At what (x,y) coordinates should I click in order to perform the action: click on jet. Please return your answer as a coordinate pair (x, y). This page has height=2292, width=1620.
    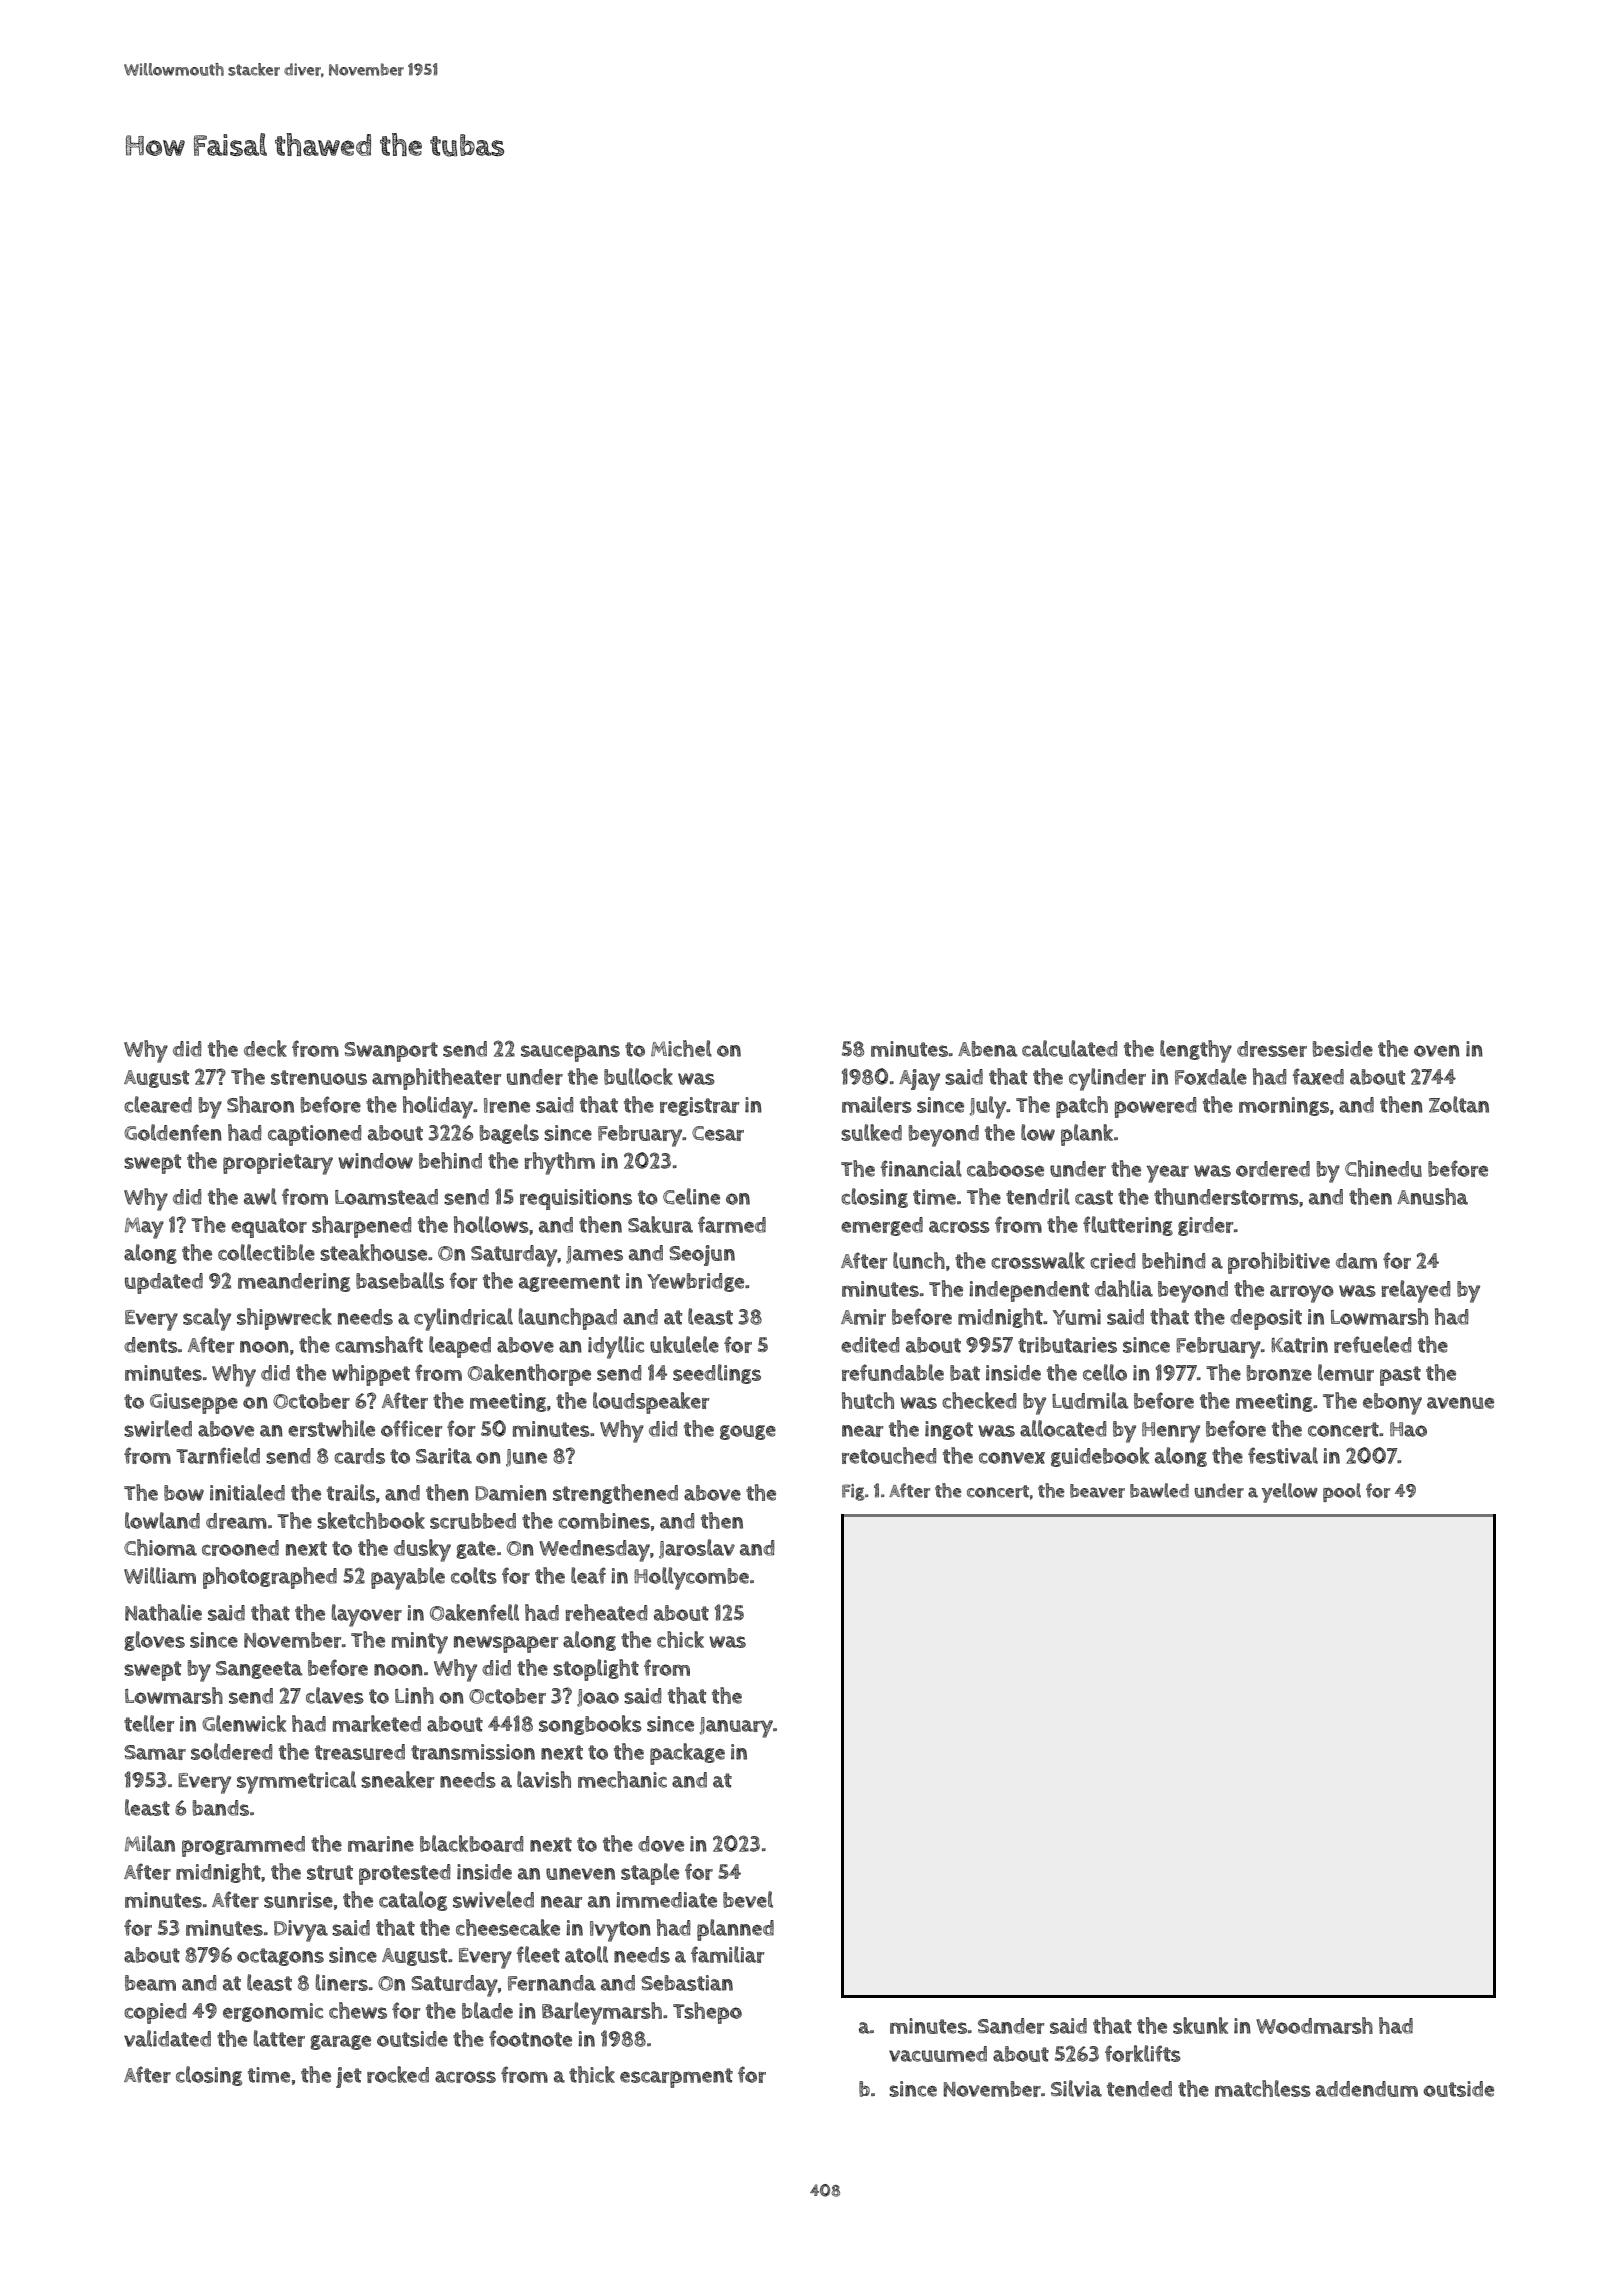
    Looking at the image, I should click on (348, 2077).
